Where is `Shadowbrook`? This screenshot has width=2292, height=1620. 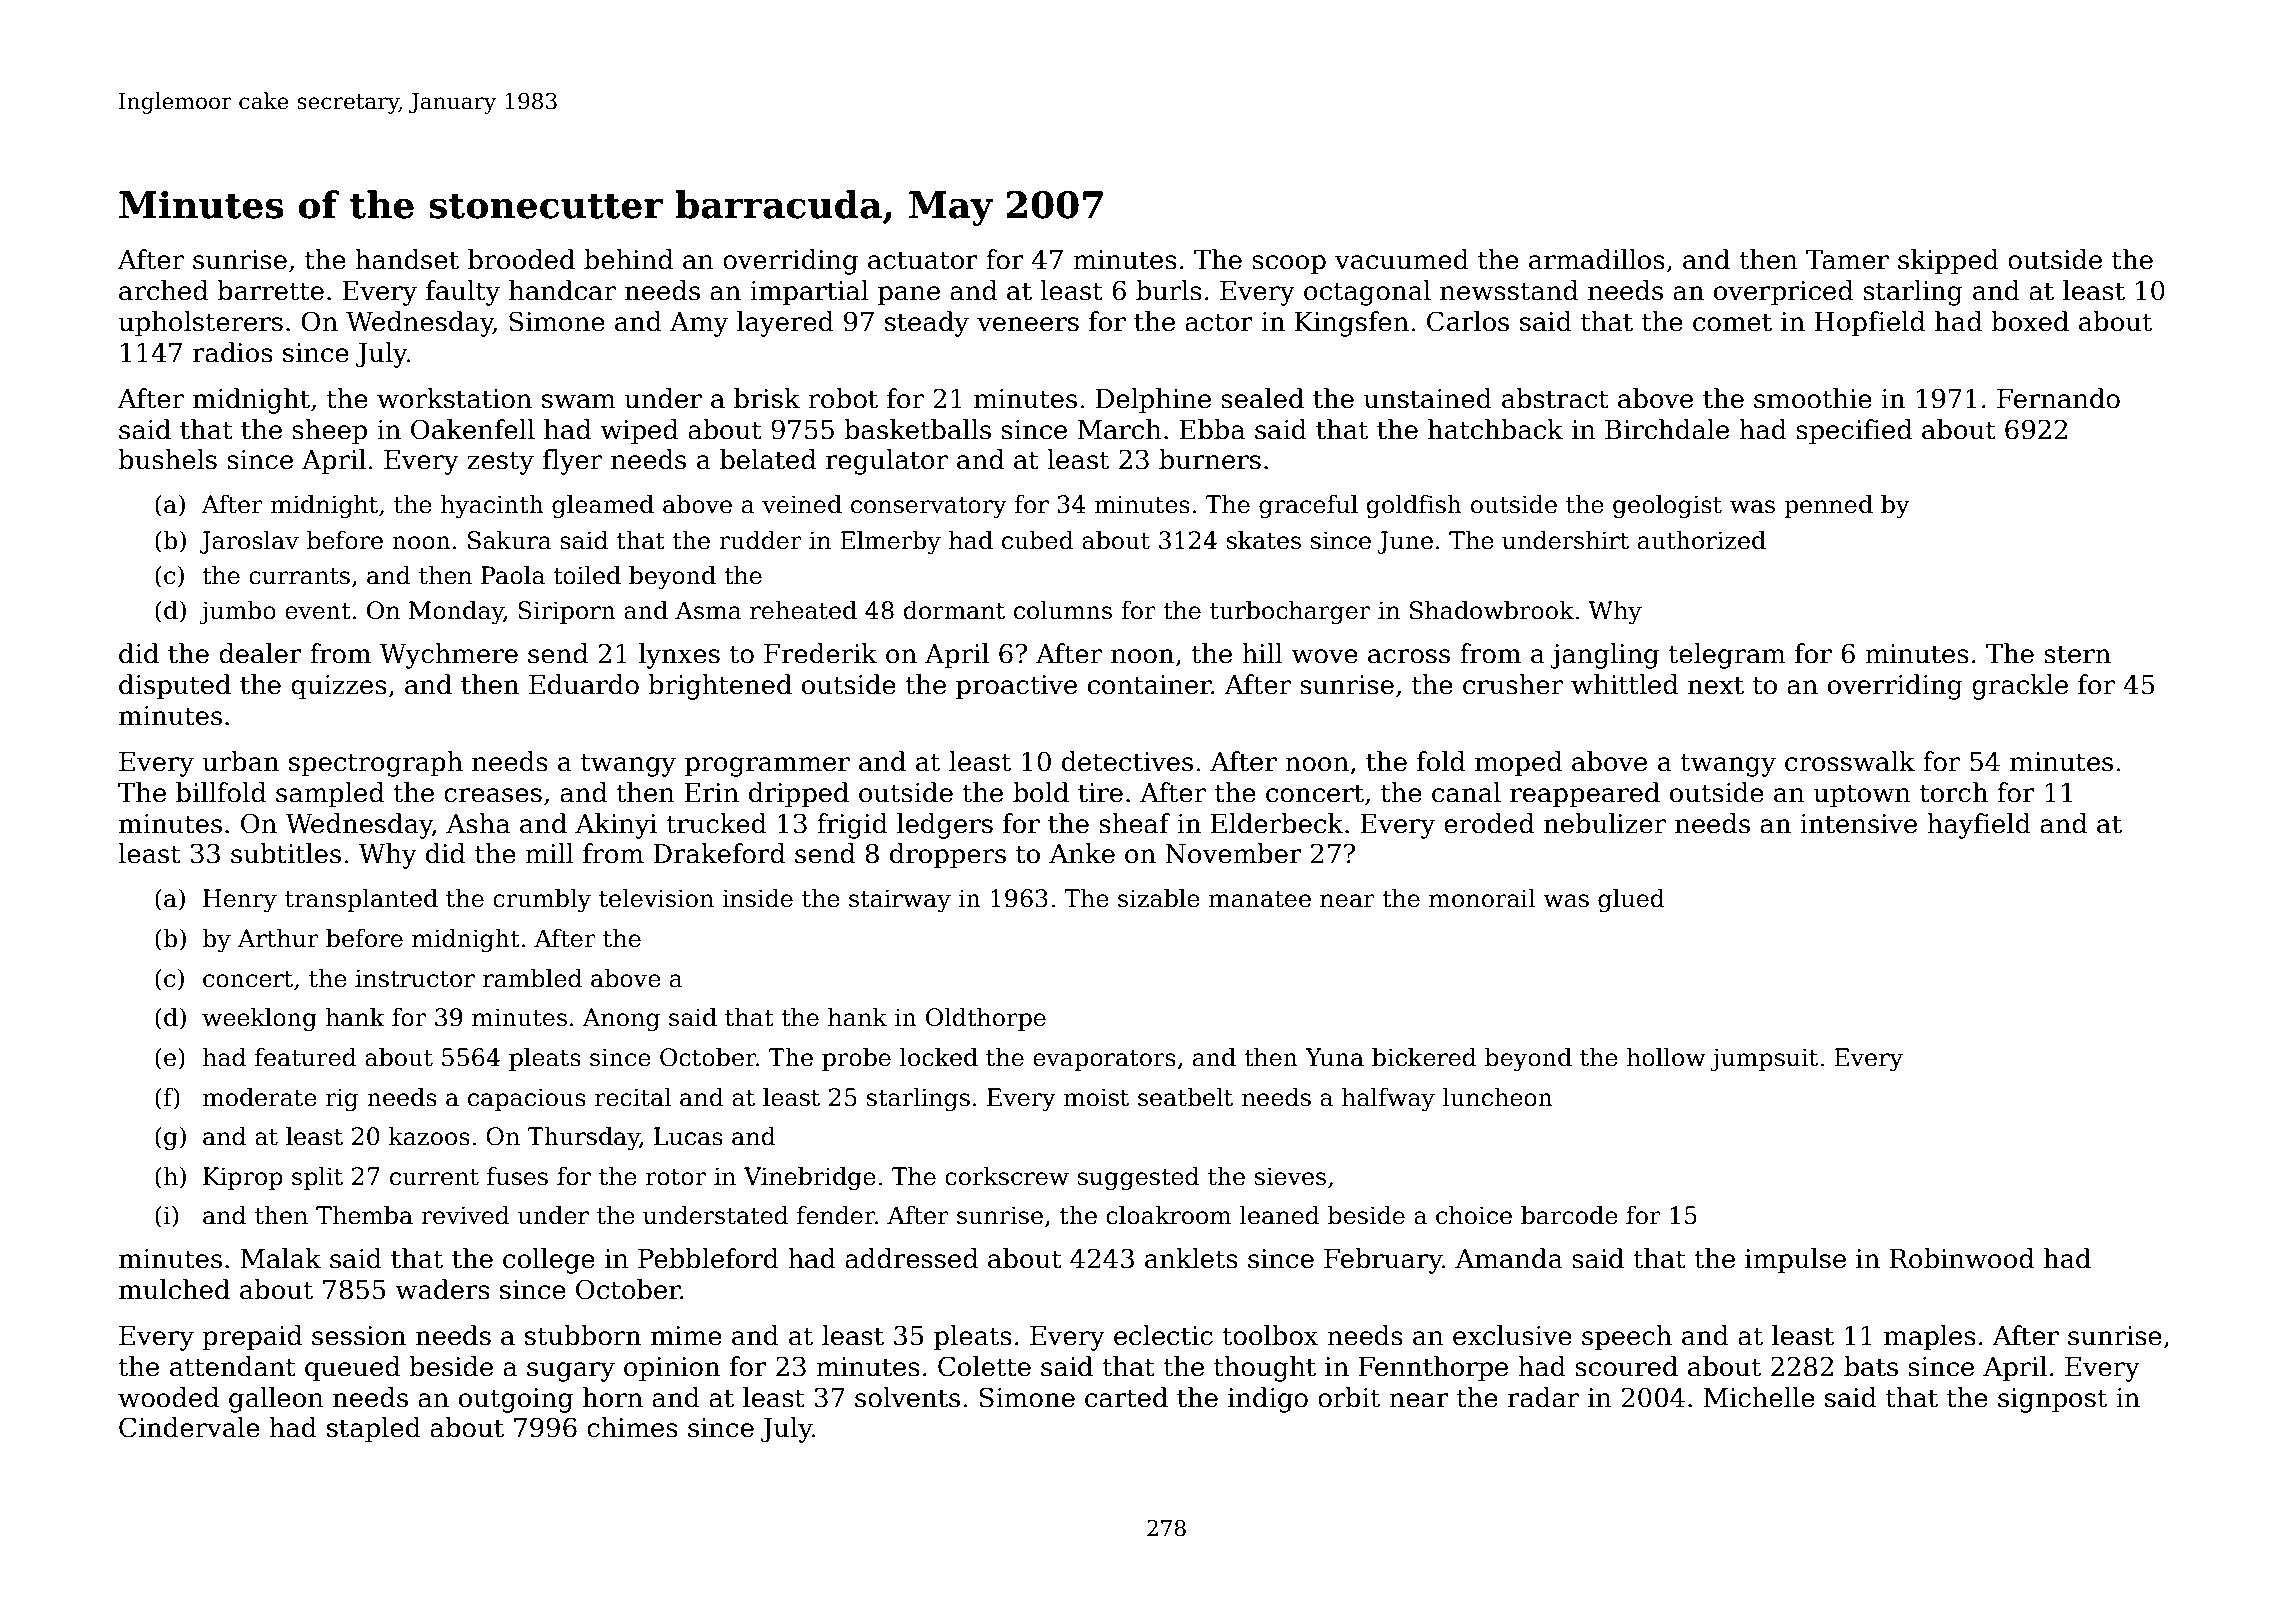 Shadowbrook is located at coordinates (1492, 610).
